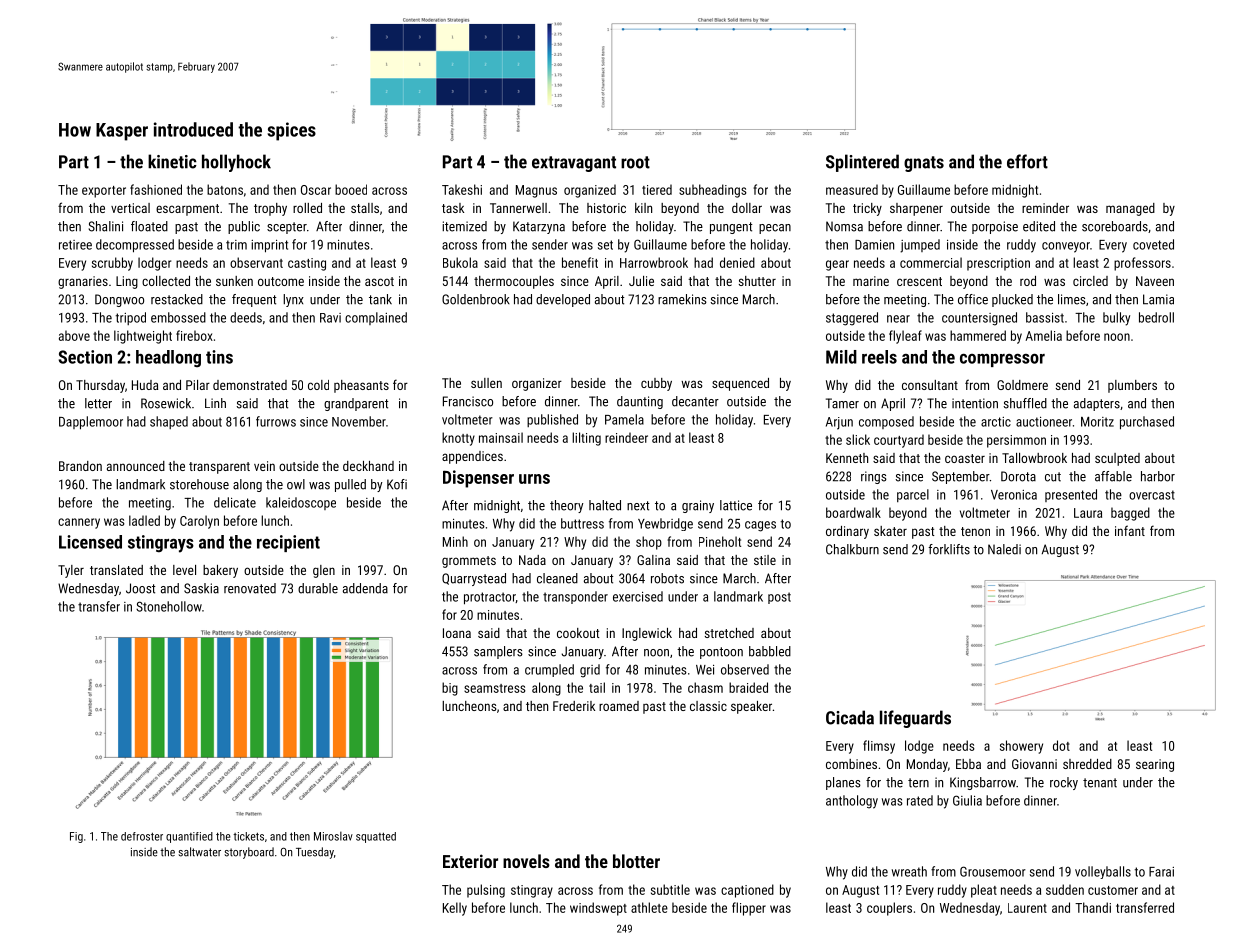 The height and width of the document is (952, 1233). I want to click on thermocouples, so click(514, 282).
